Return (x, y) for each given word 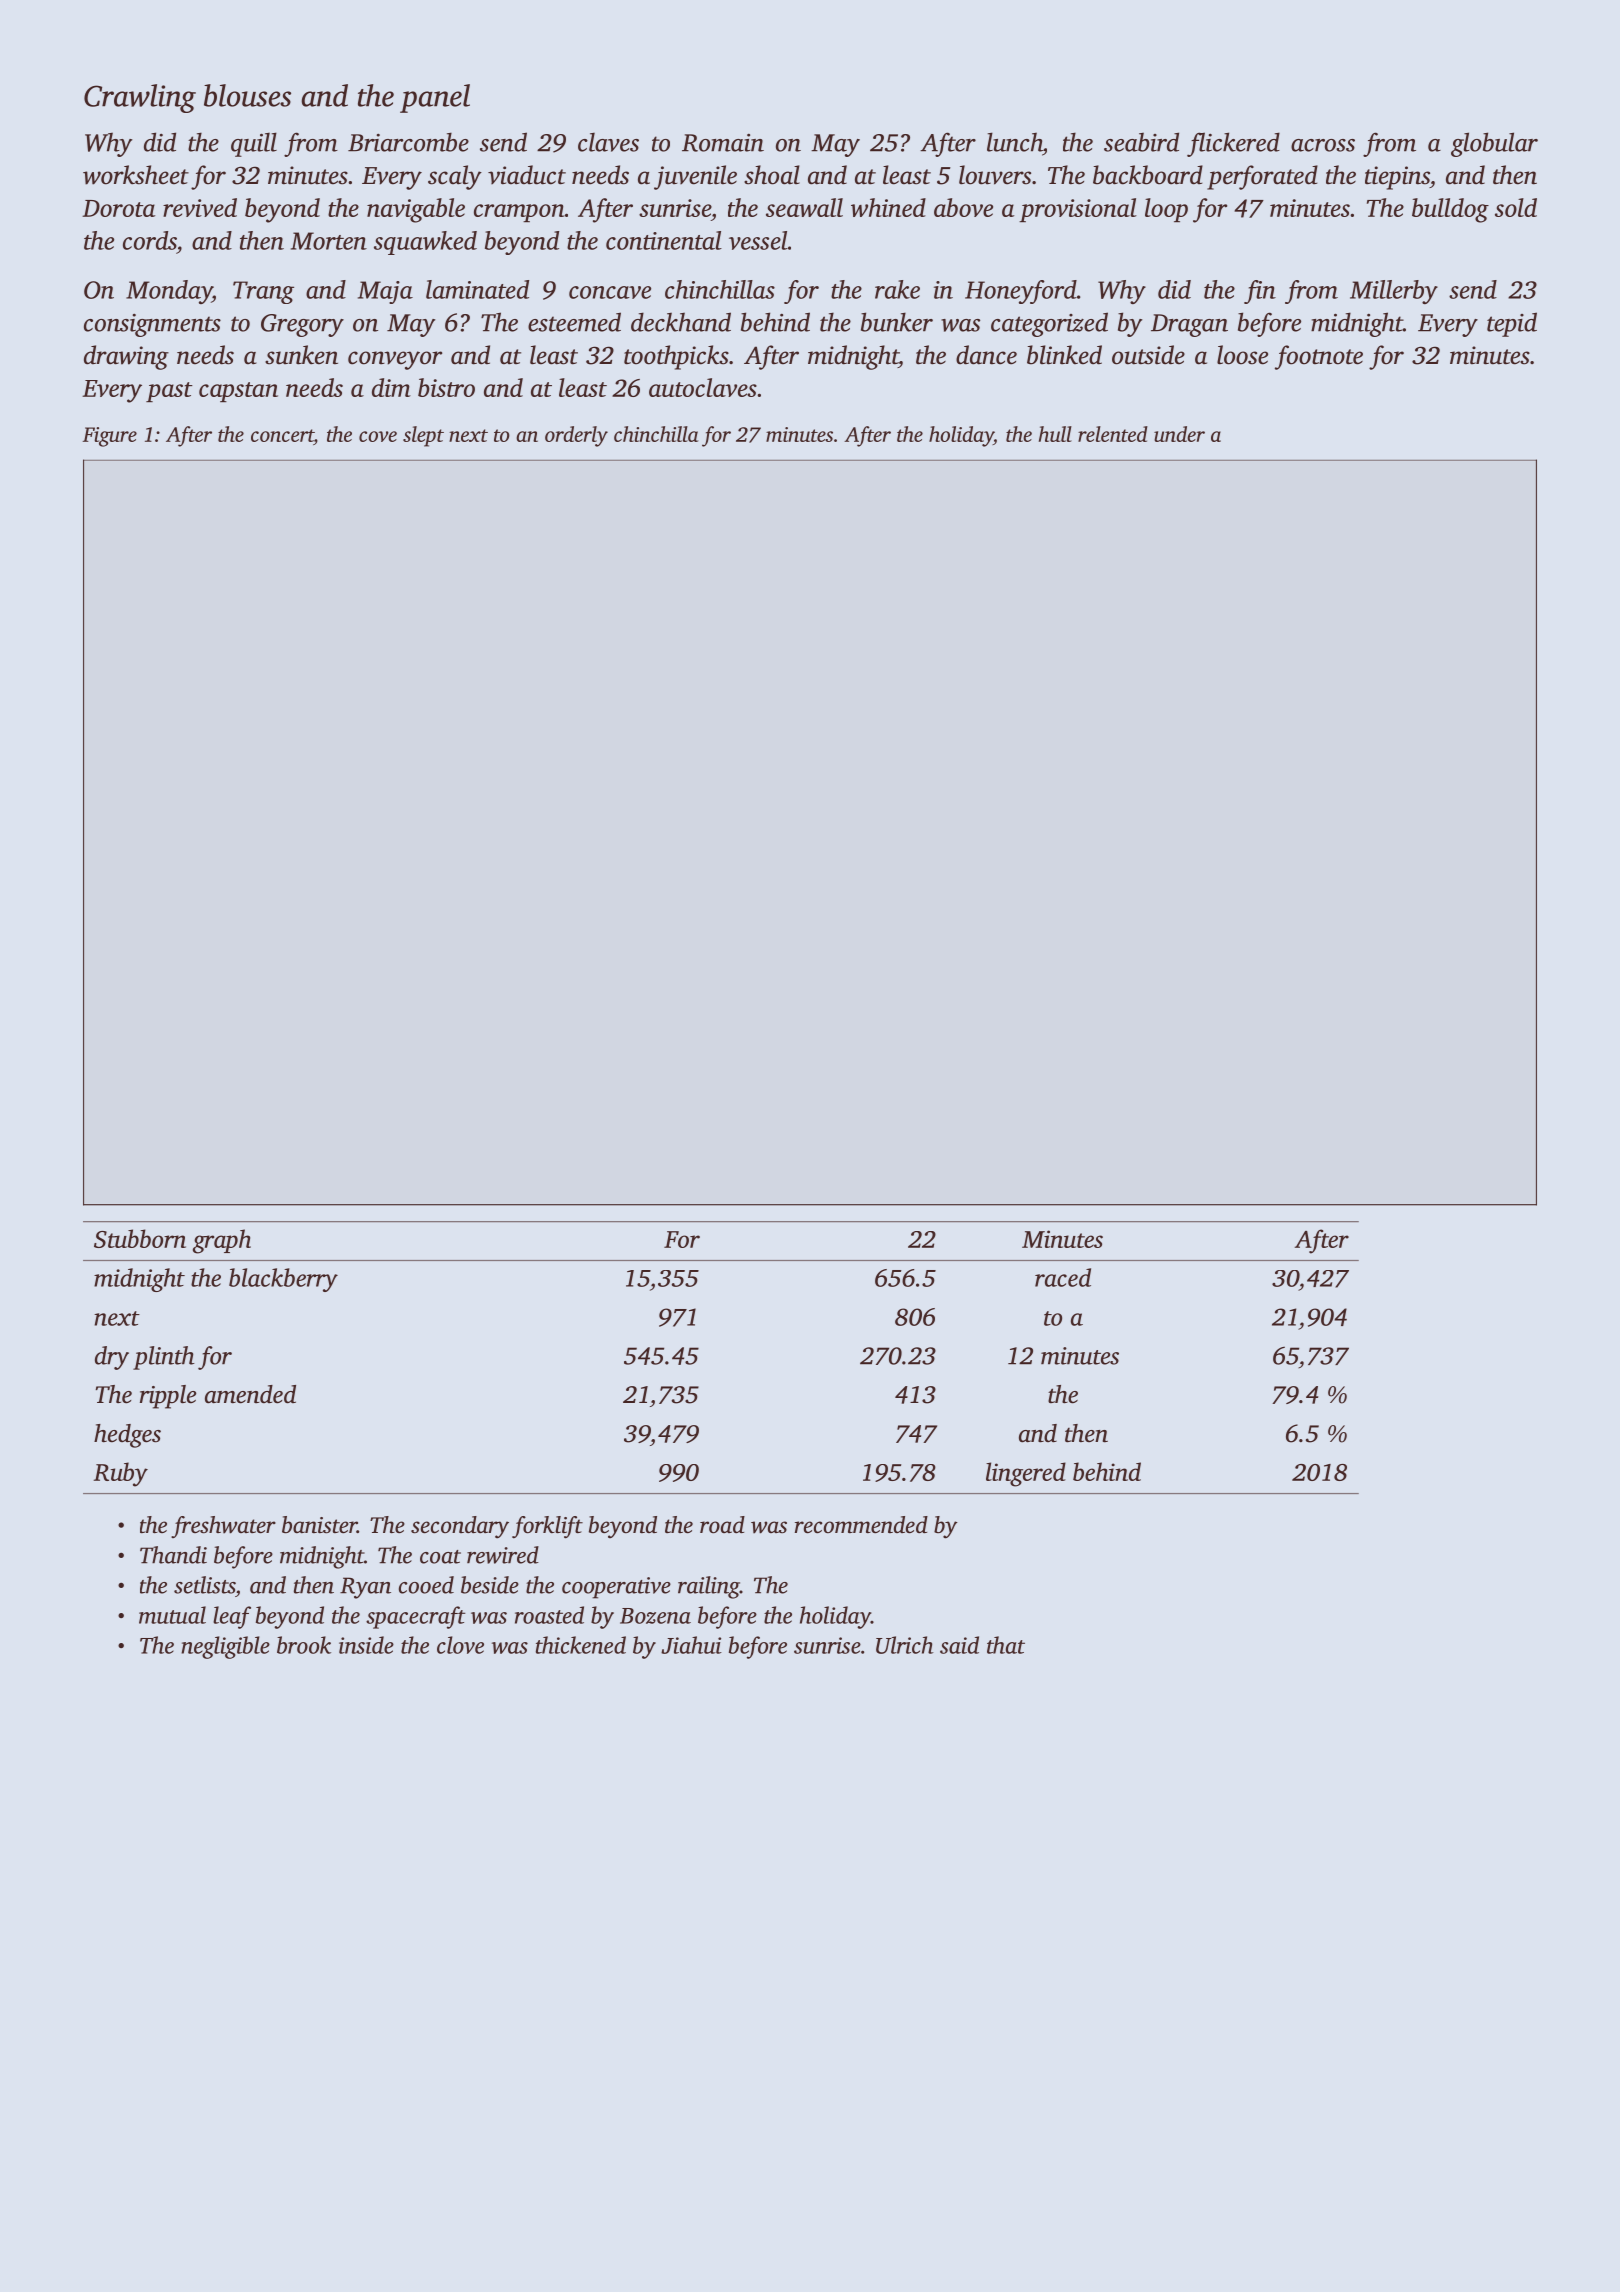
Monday (169, 292)
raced (1063, 1277)
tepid (1512, 324)
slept (423, 436)
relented (1113, 434)
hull (1055, 434)
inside (366, 1645)
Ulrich (905, 1645)
